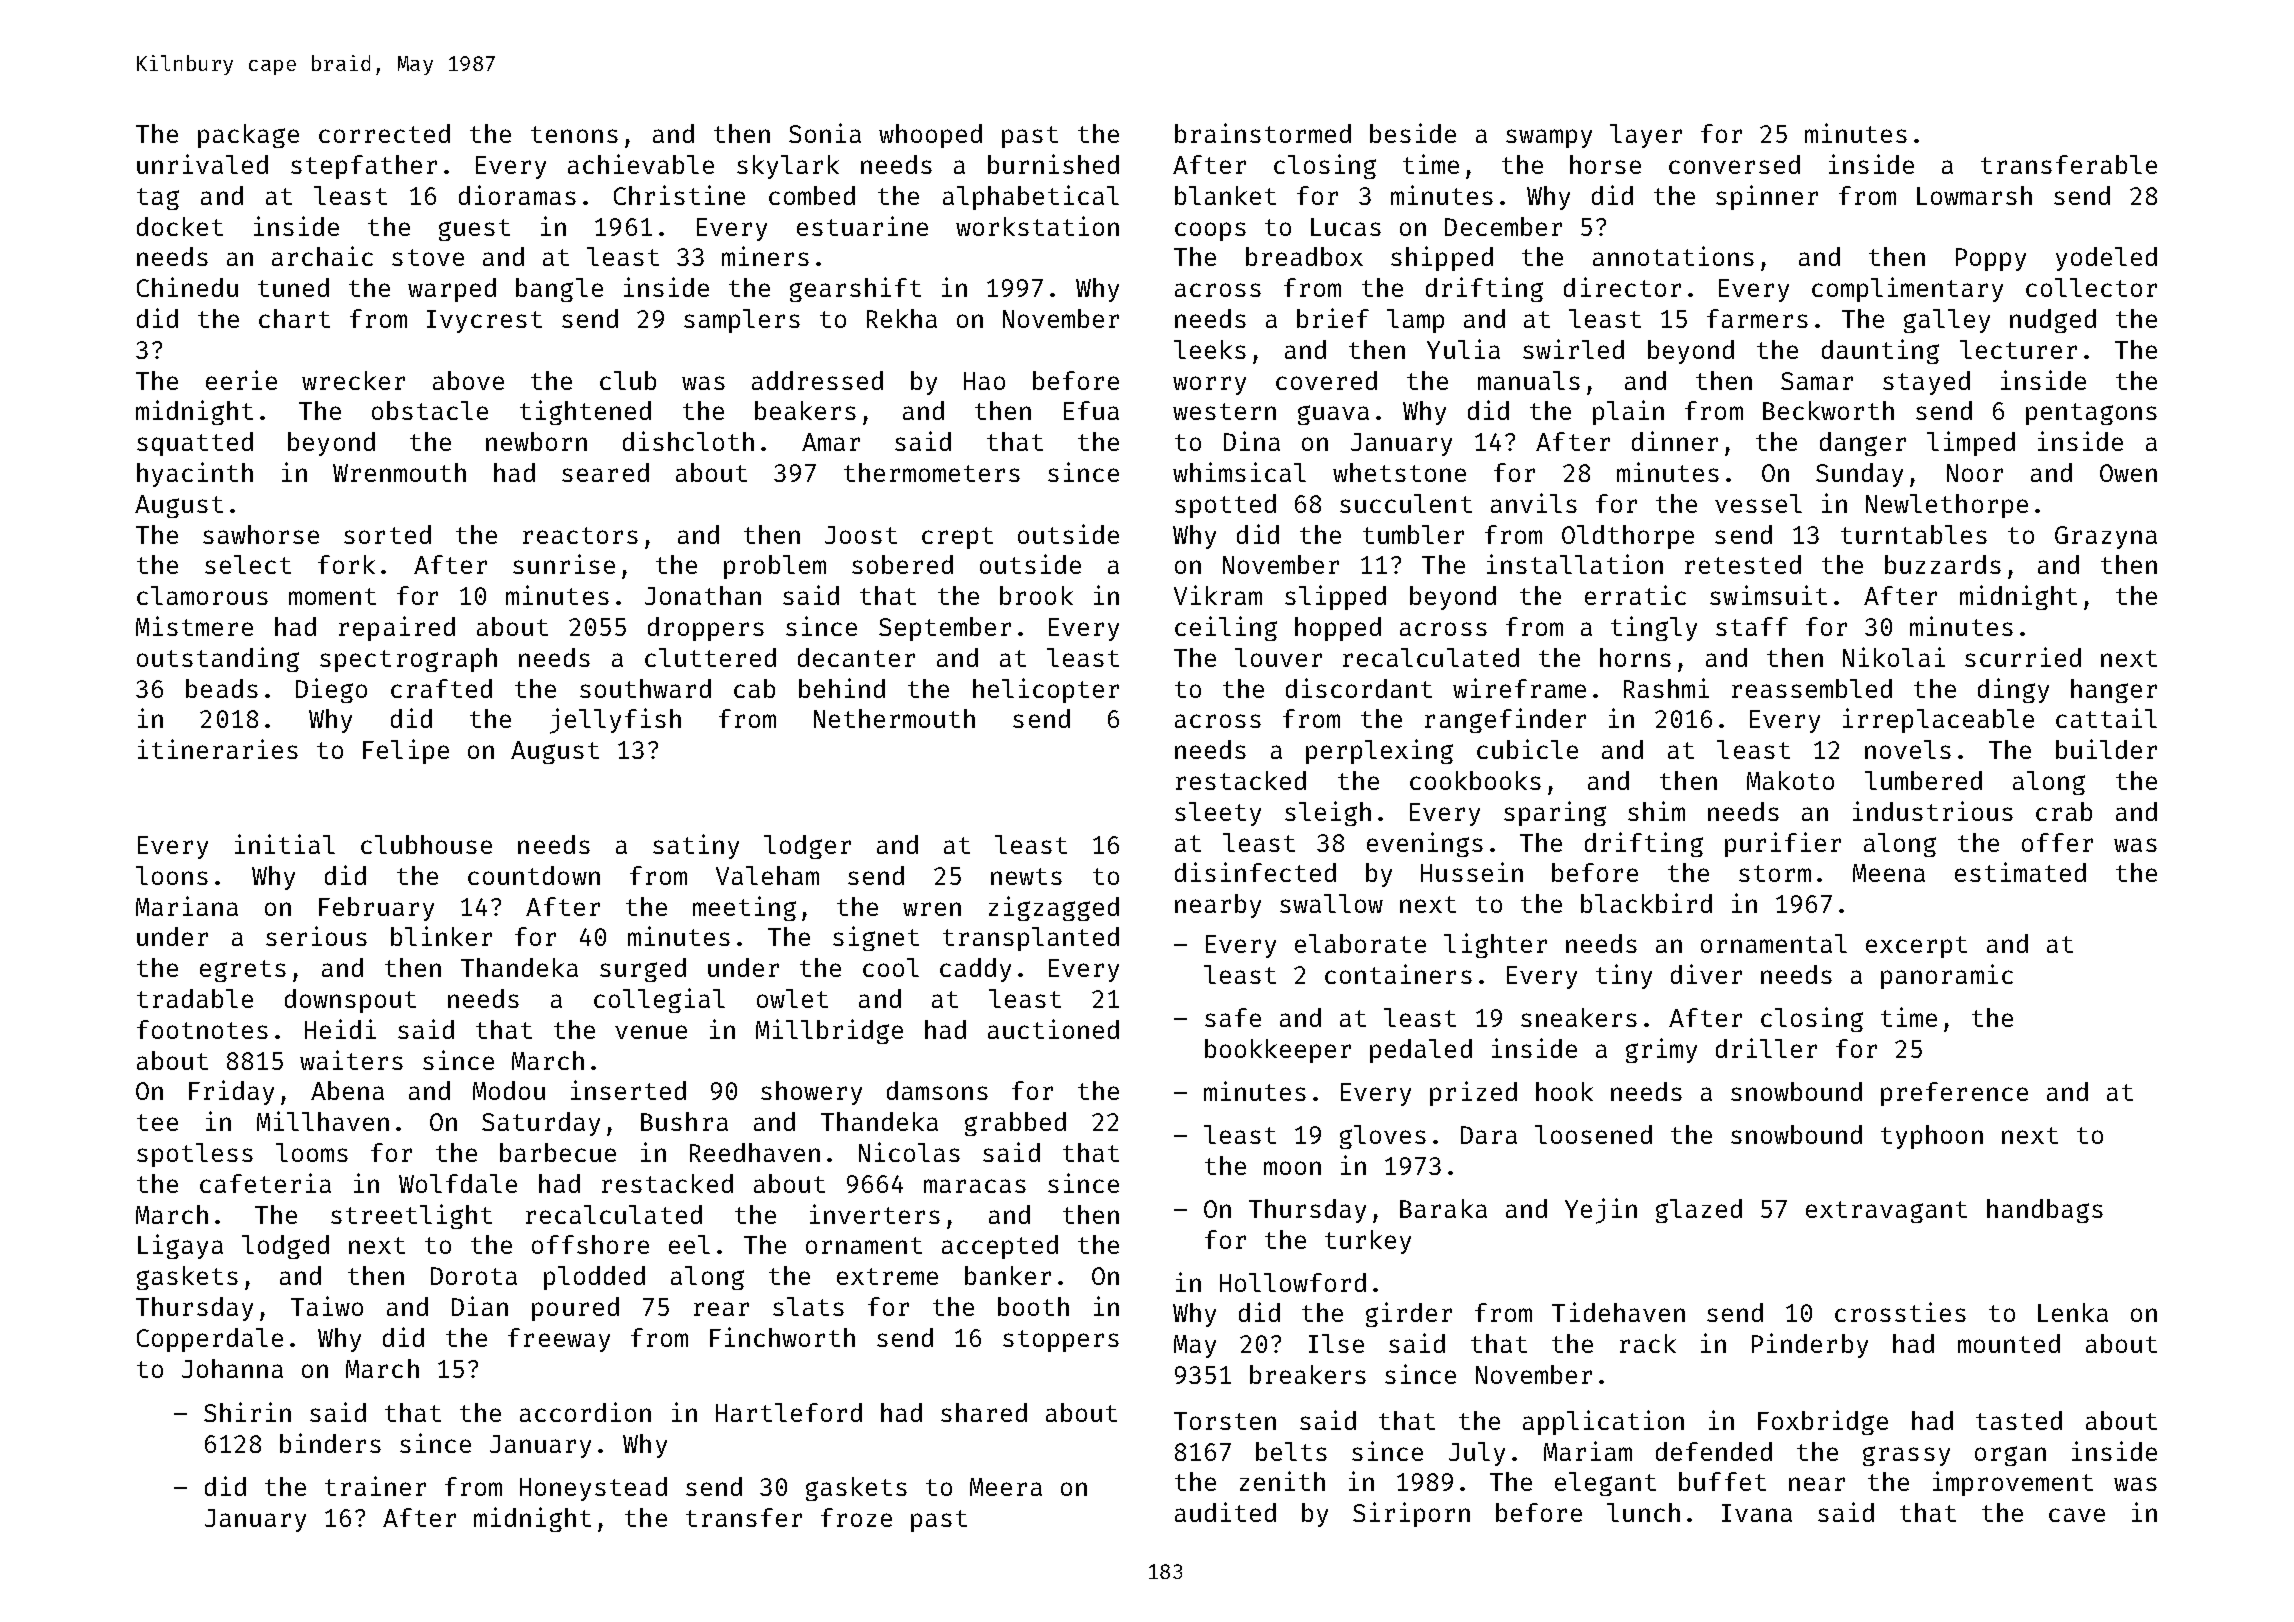 The height and width of the page is (1622, 2294). What do you see at coordinates (593, 1489) in the page?
I see `Honeystead` at bounding box center [593, 1489].
